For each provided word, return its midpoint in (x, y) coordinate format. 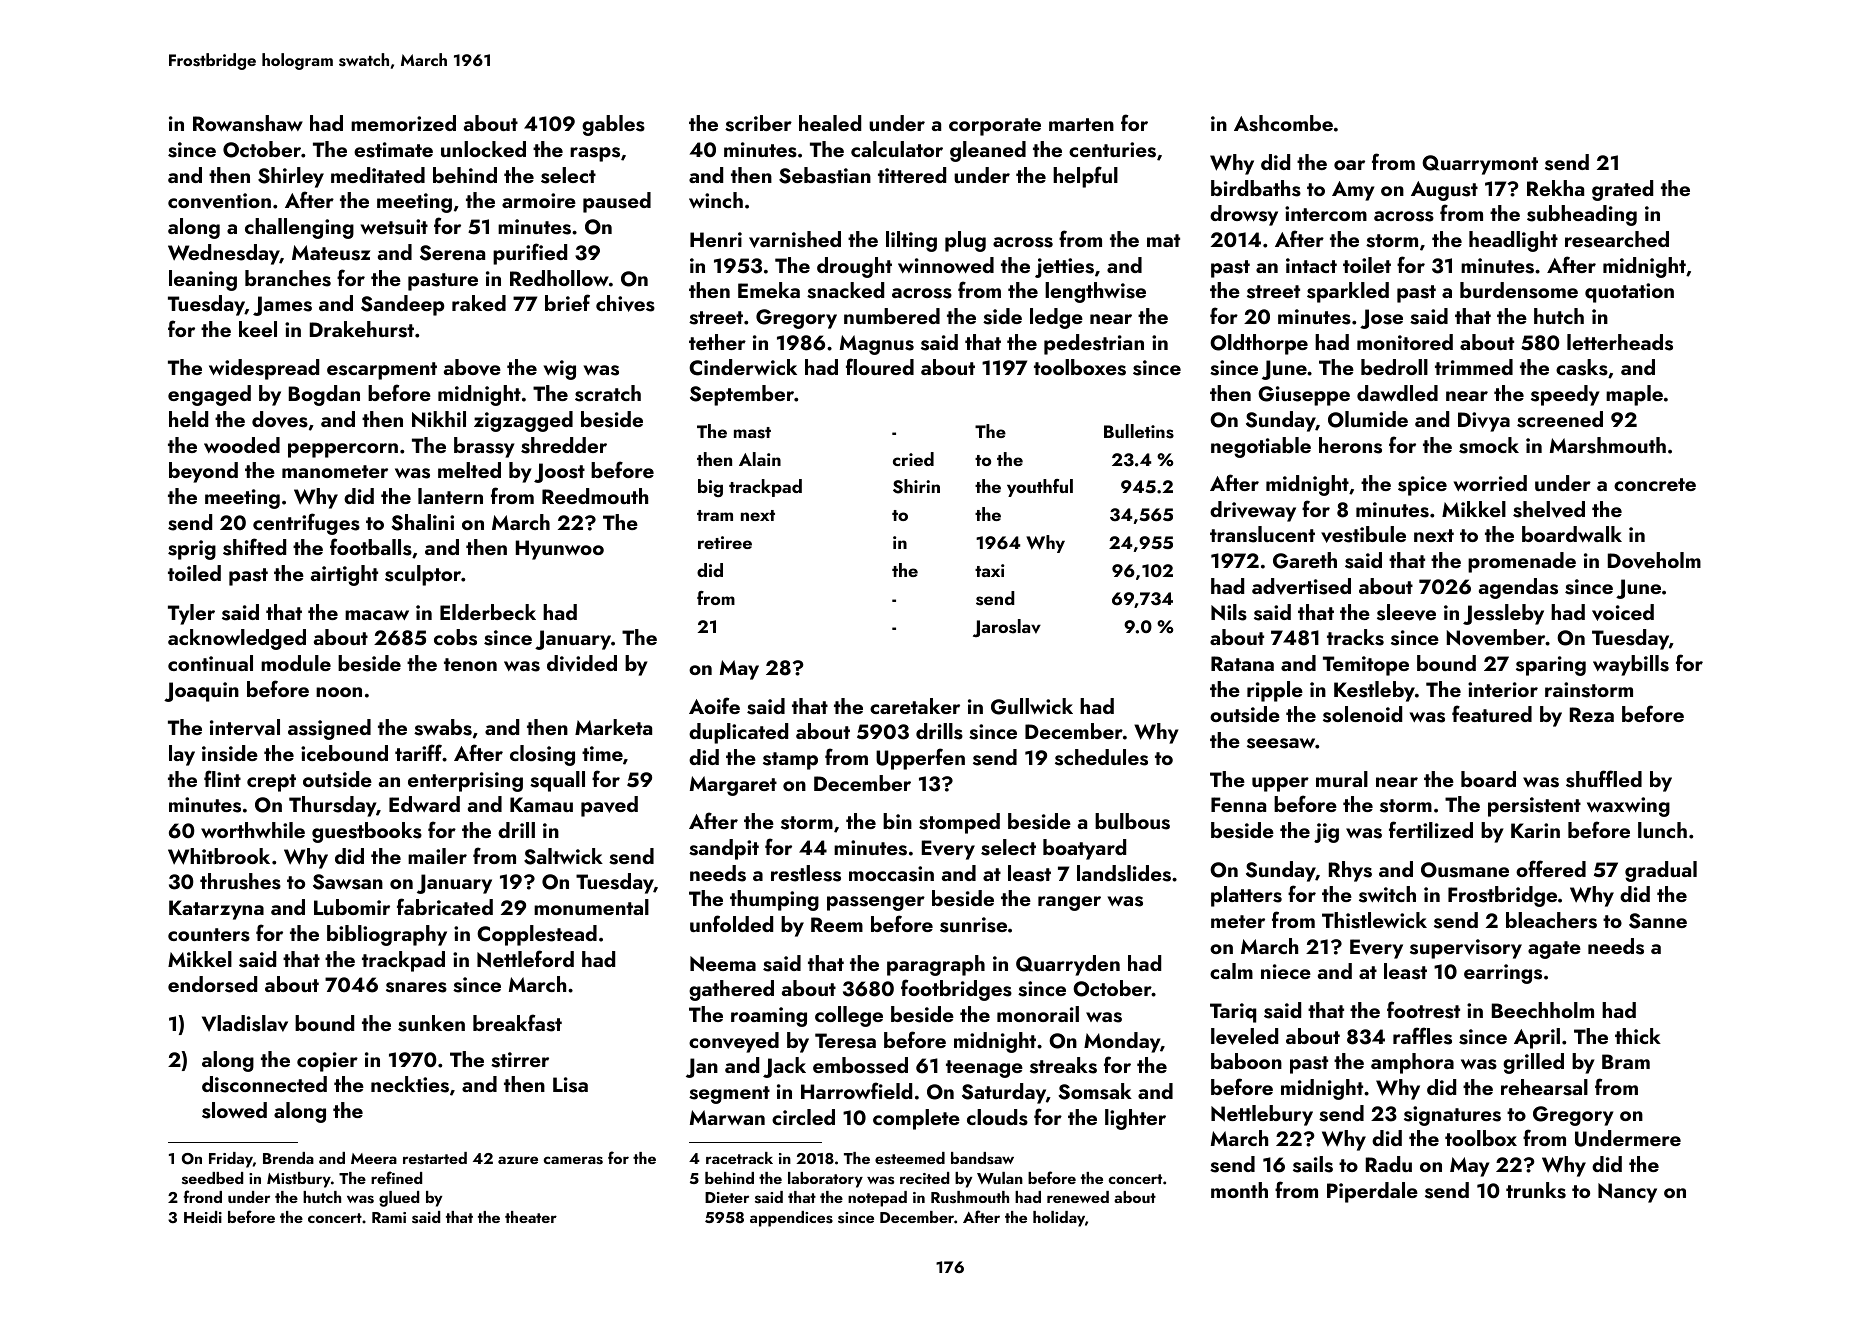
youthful (1040, 488)
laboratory (825, 1180)
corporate (995, 127)
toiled (194, 573)
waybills (1631, 665)
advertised (1301, 586)
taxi (989, 570)
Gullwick (1032, 706)
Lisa (570, 1085)
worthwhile (253, 830)
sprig (192, 550)
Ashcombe (1283, 123)
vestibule (1363, 534)
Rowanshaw (248, 123)
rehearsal (1544, 1087)
